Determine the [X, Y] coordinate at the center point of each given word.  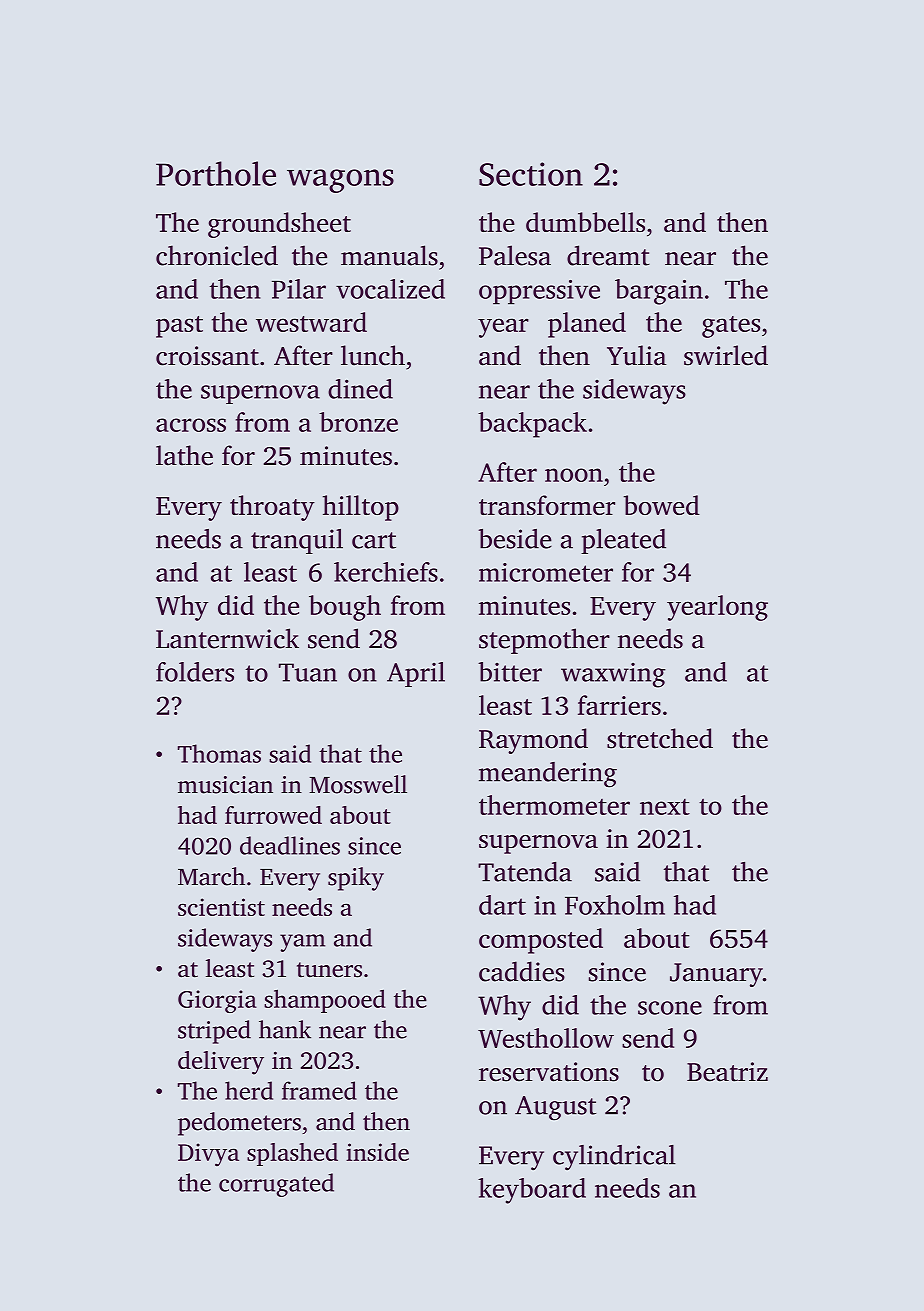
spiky [356, 879]
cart [374, 540]
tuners [329, 970]
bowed [662, 505]
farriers [619, 705]
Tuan [308, 672]
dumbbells [585, 222]
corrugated [276, 1185]
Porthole [216, 173]
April [416, 674]
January [716, 975]
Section [531, 174]
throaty [272, 508]
